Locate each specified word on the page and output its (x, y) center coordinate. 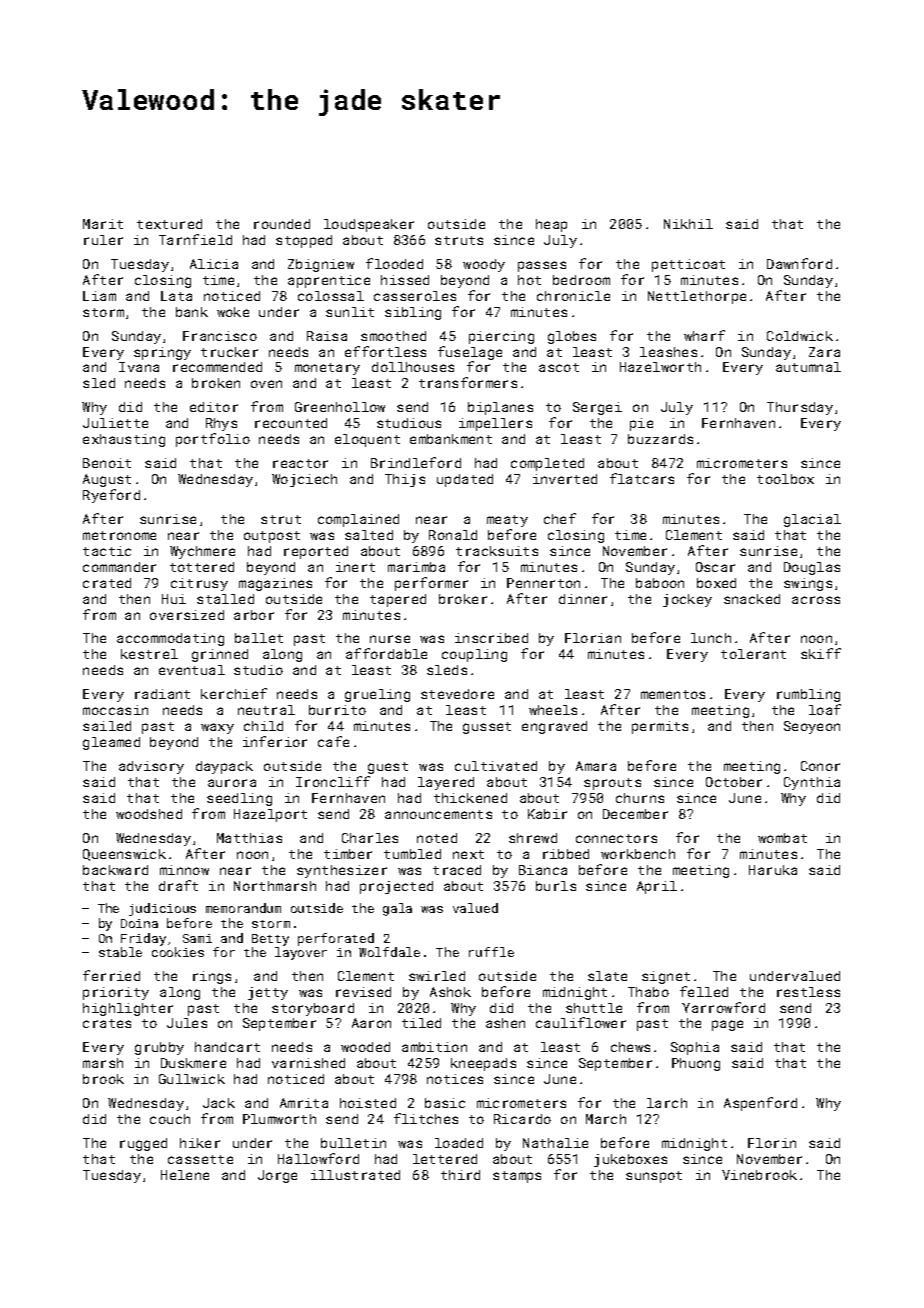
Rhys (221, 424)
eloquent (367, 440)
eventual (192, 670)
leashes (668, 352)
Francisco (220, 336)
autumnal (808, 367)
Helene (185, 1175)
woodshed (149, 814)
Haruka (773, 870)
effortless (385, 351)
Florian (593, 638)
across (816, 600)
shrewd (533, 838)
